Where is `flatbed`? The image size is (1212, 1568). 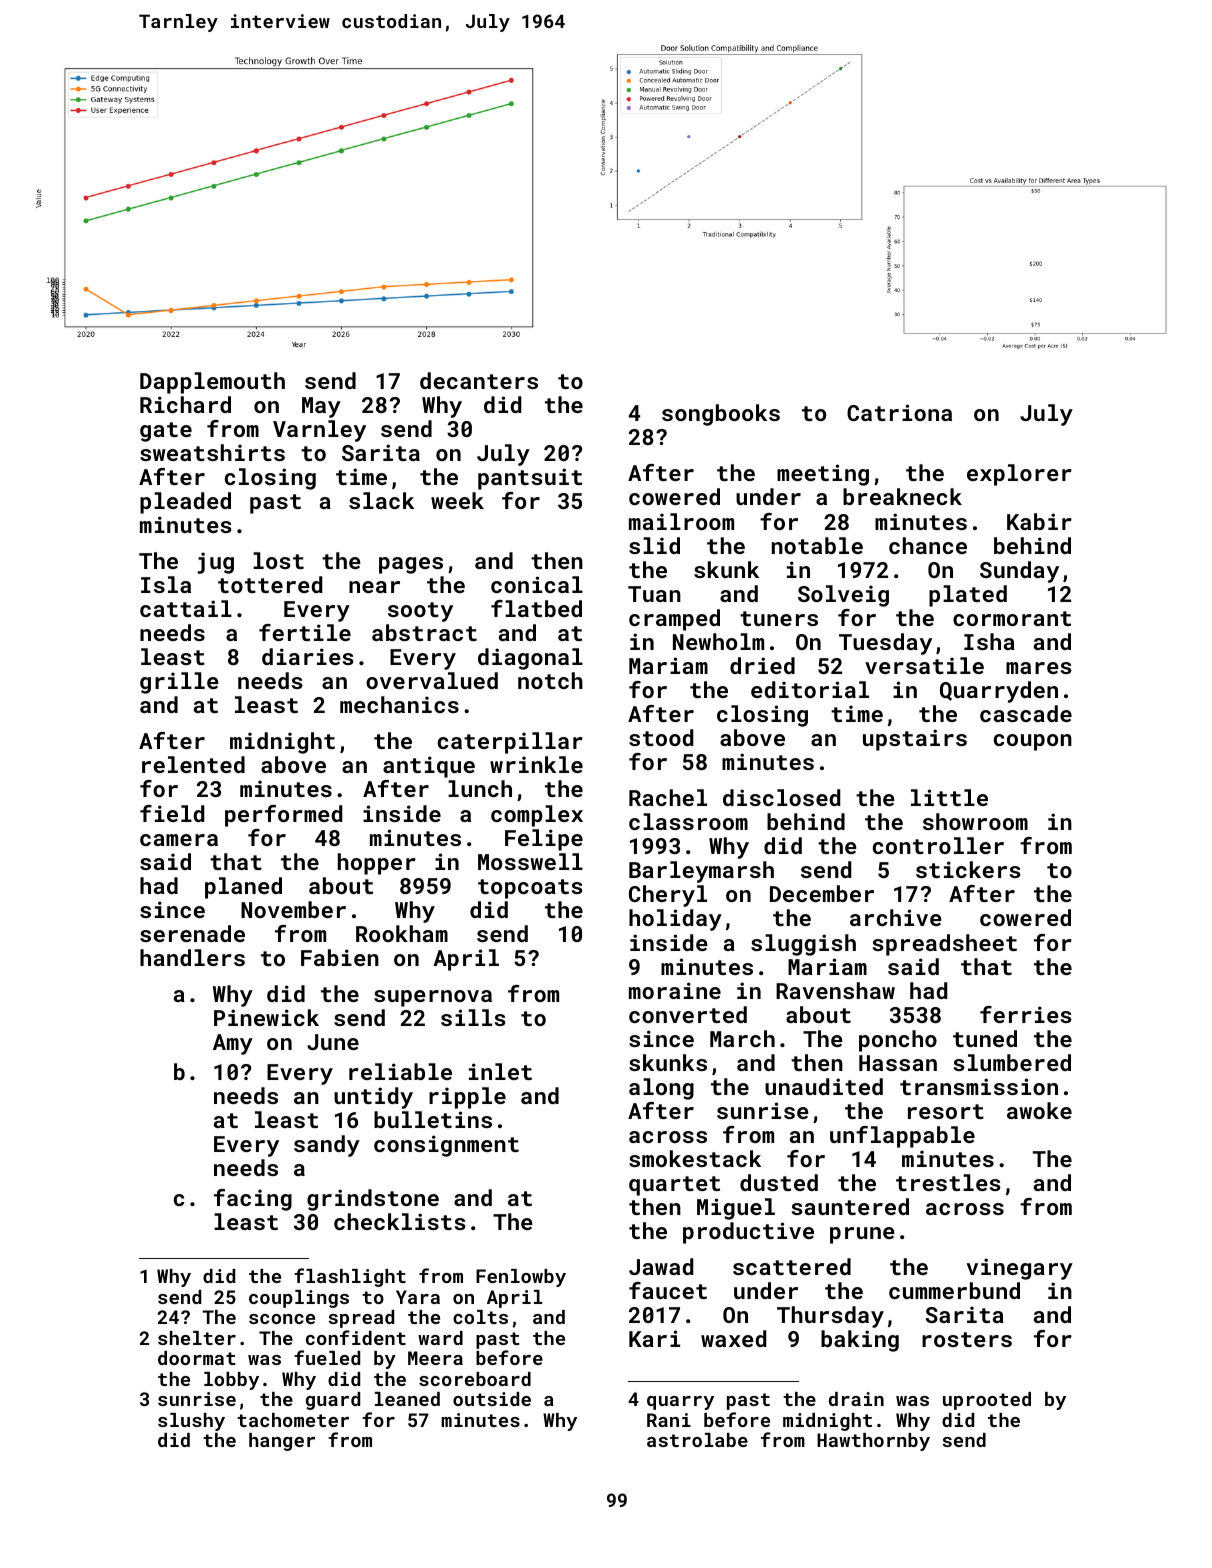
flatbed is located at coordinates (536, 608).
